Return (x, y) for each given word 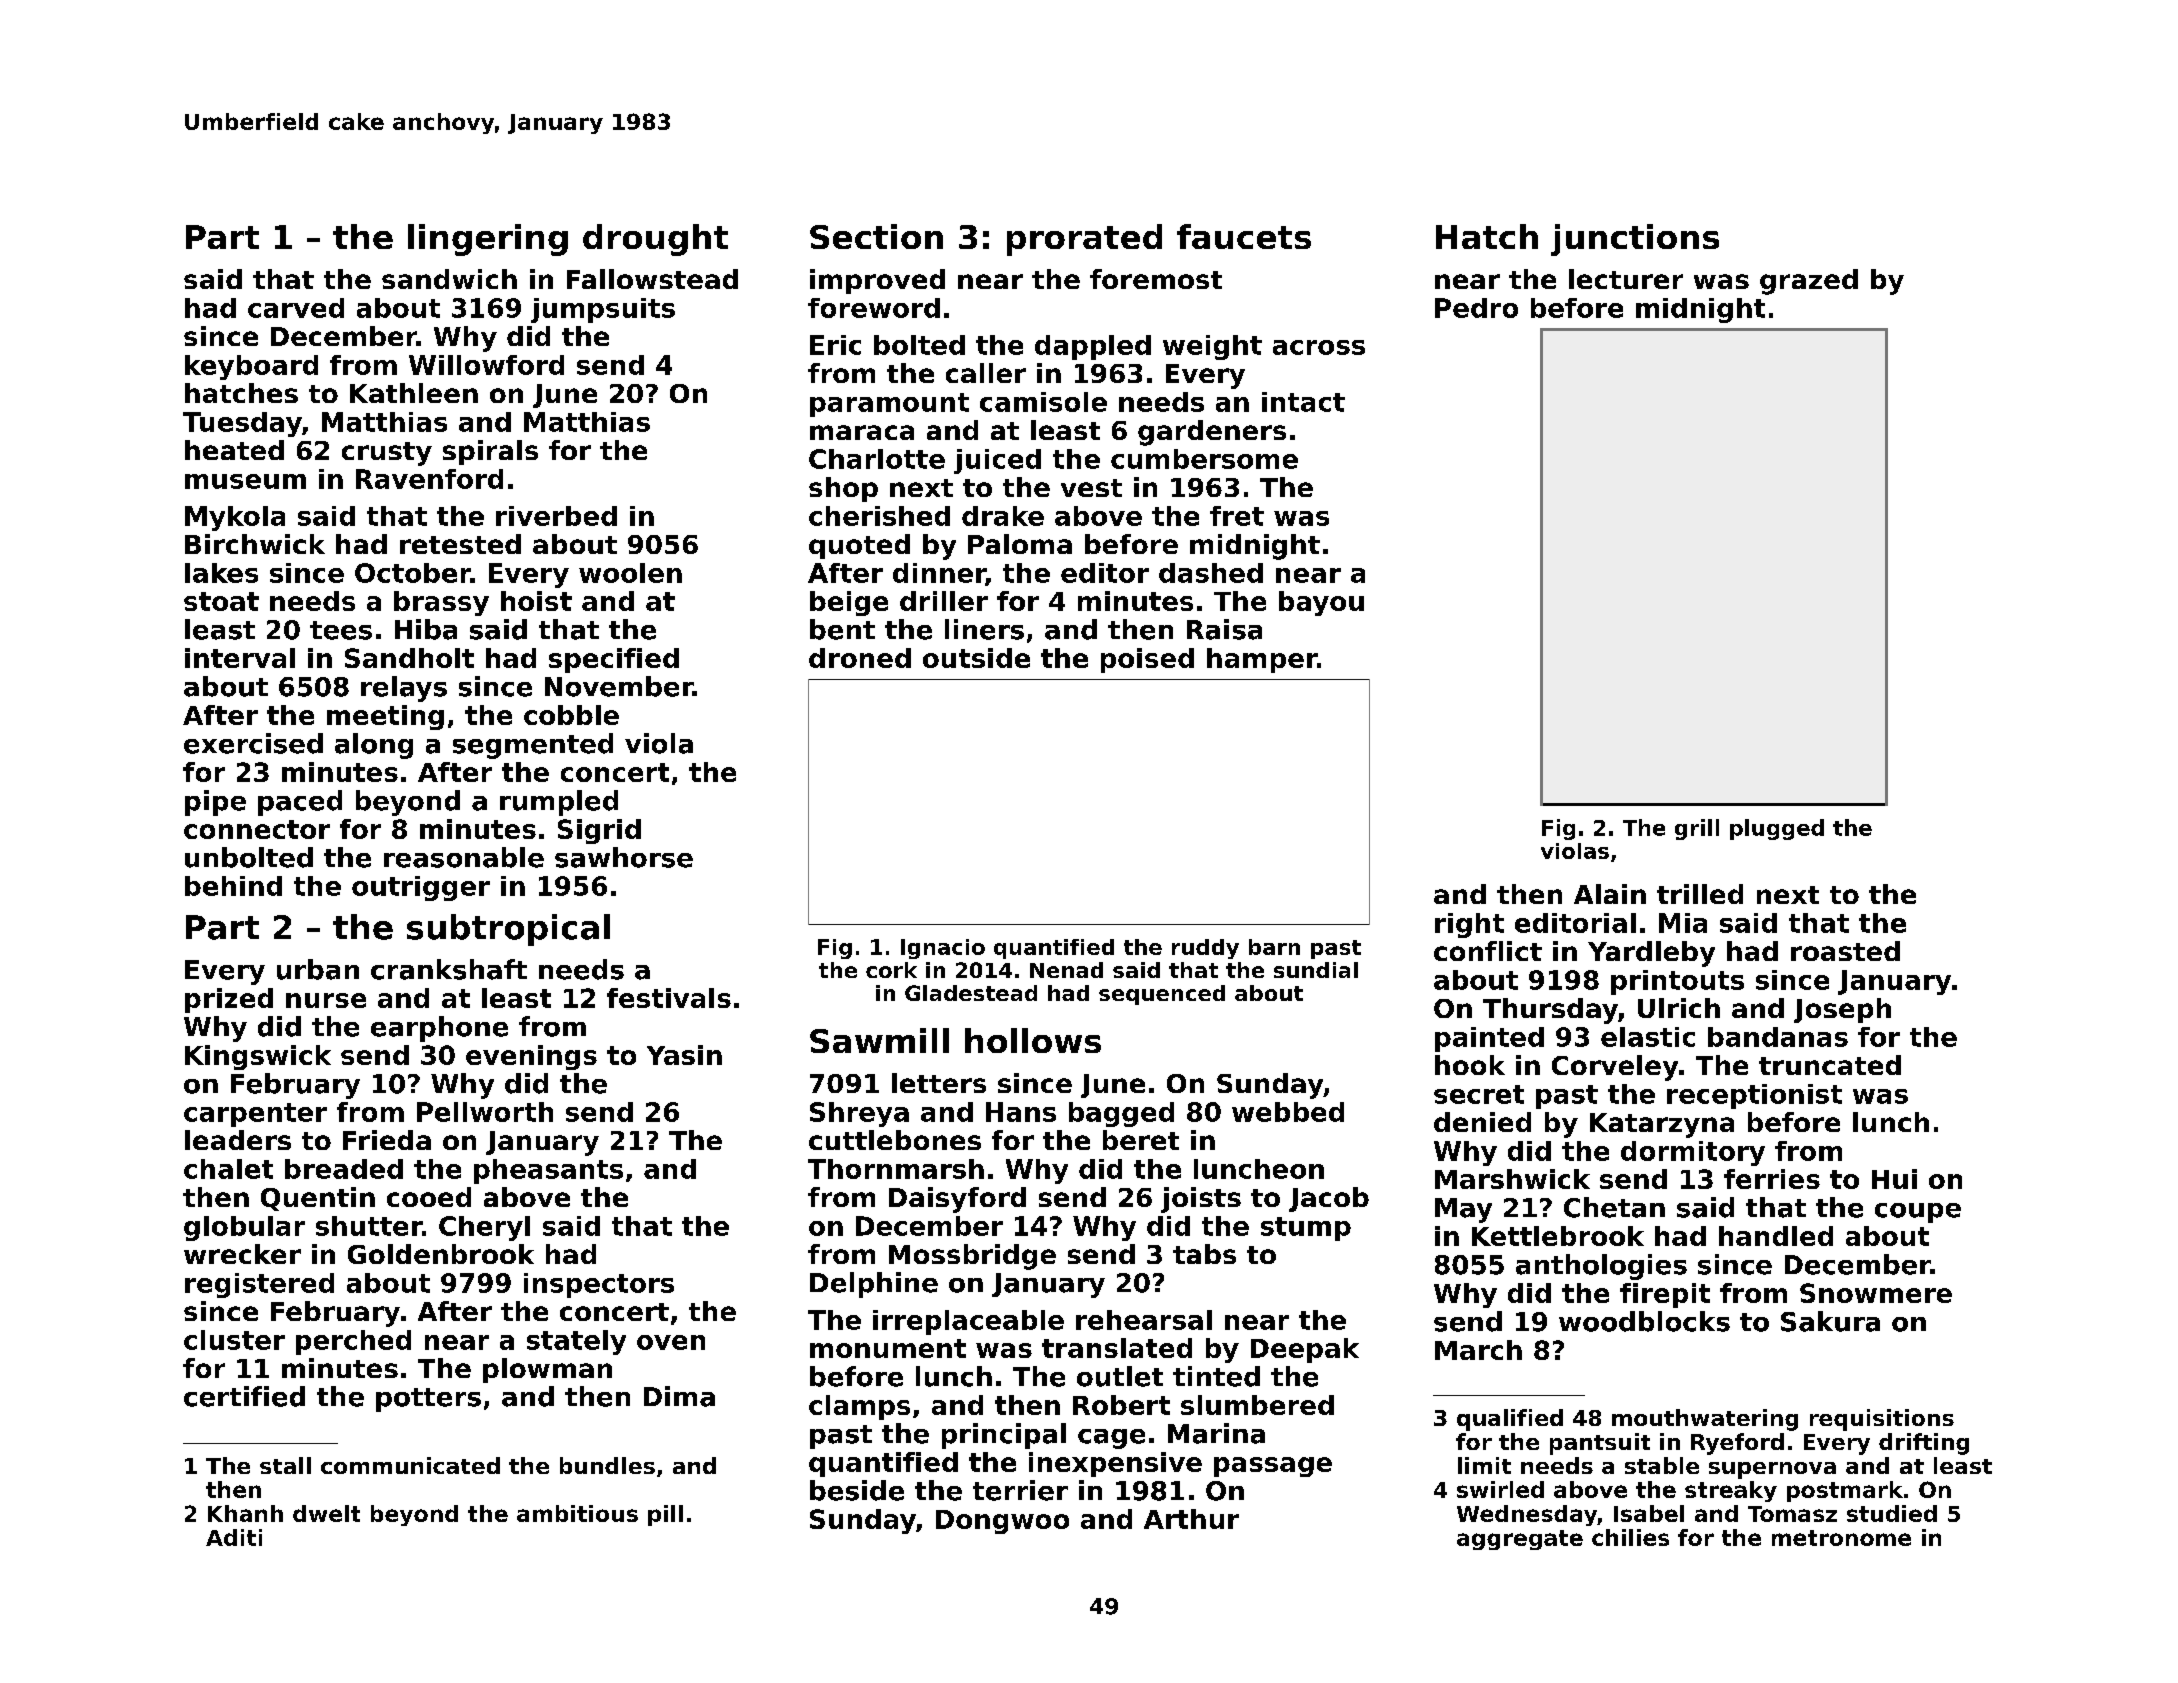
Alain (1610, 894)
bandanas (1778, 1037)
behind (233, 886)
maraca (862, 432)
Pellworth (485, 1112)
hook (1470, 1065)
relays (404, 689)
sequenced (1162, 995)
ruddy (1205, 949)
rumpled (559, 803)
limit (1484, 1465)
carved (296, 308)
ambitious (577, 1513)
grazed (1809, 282)
